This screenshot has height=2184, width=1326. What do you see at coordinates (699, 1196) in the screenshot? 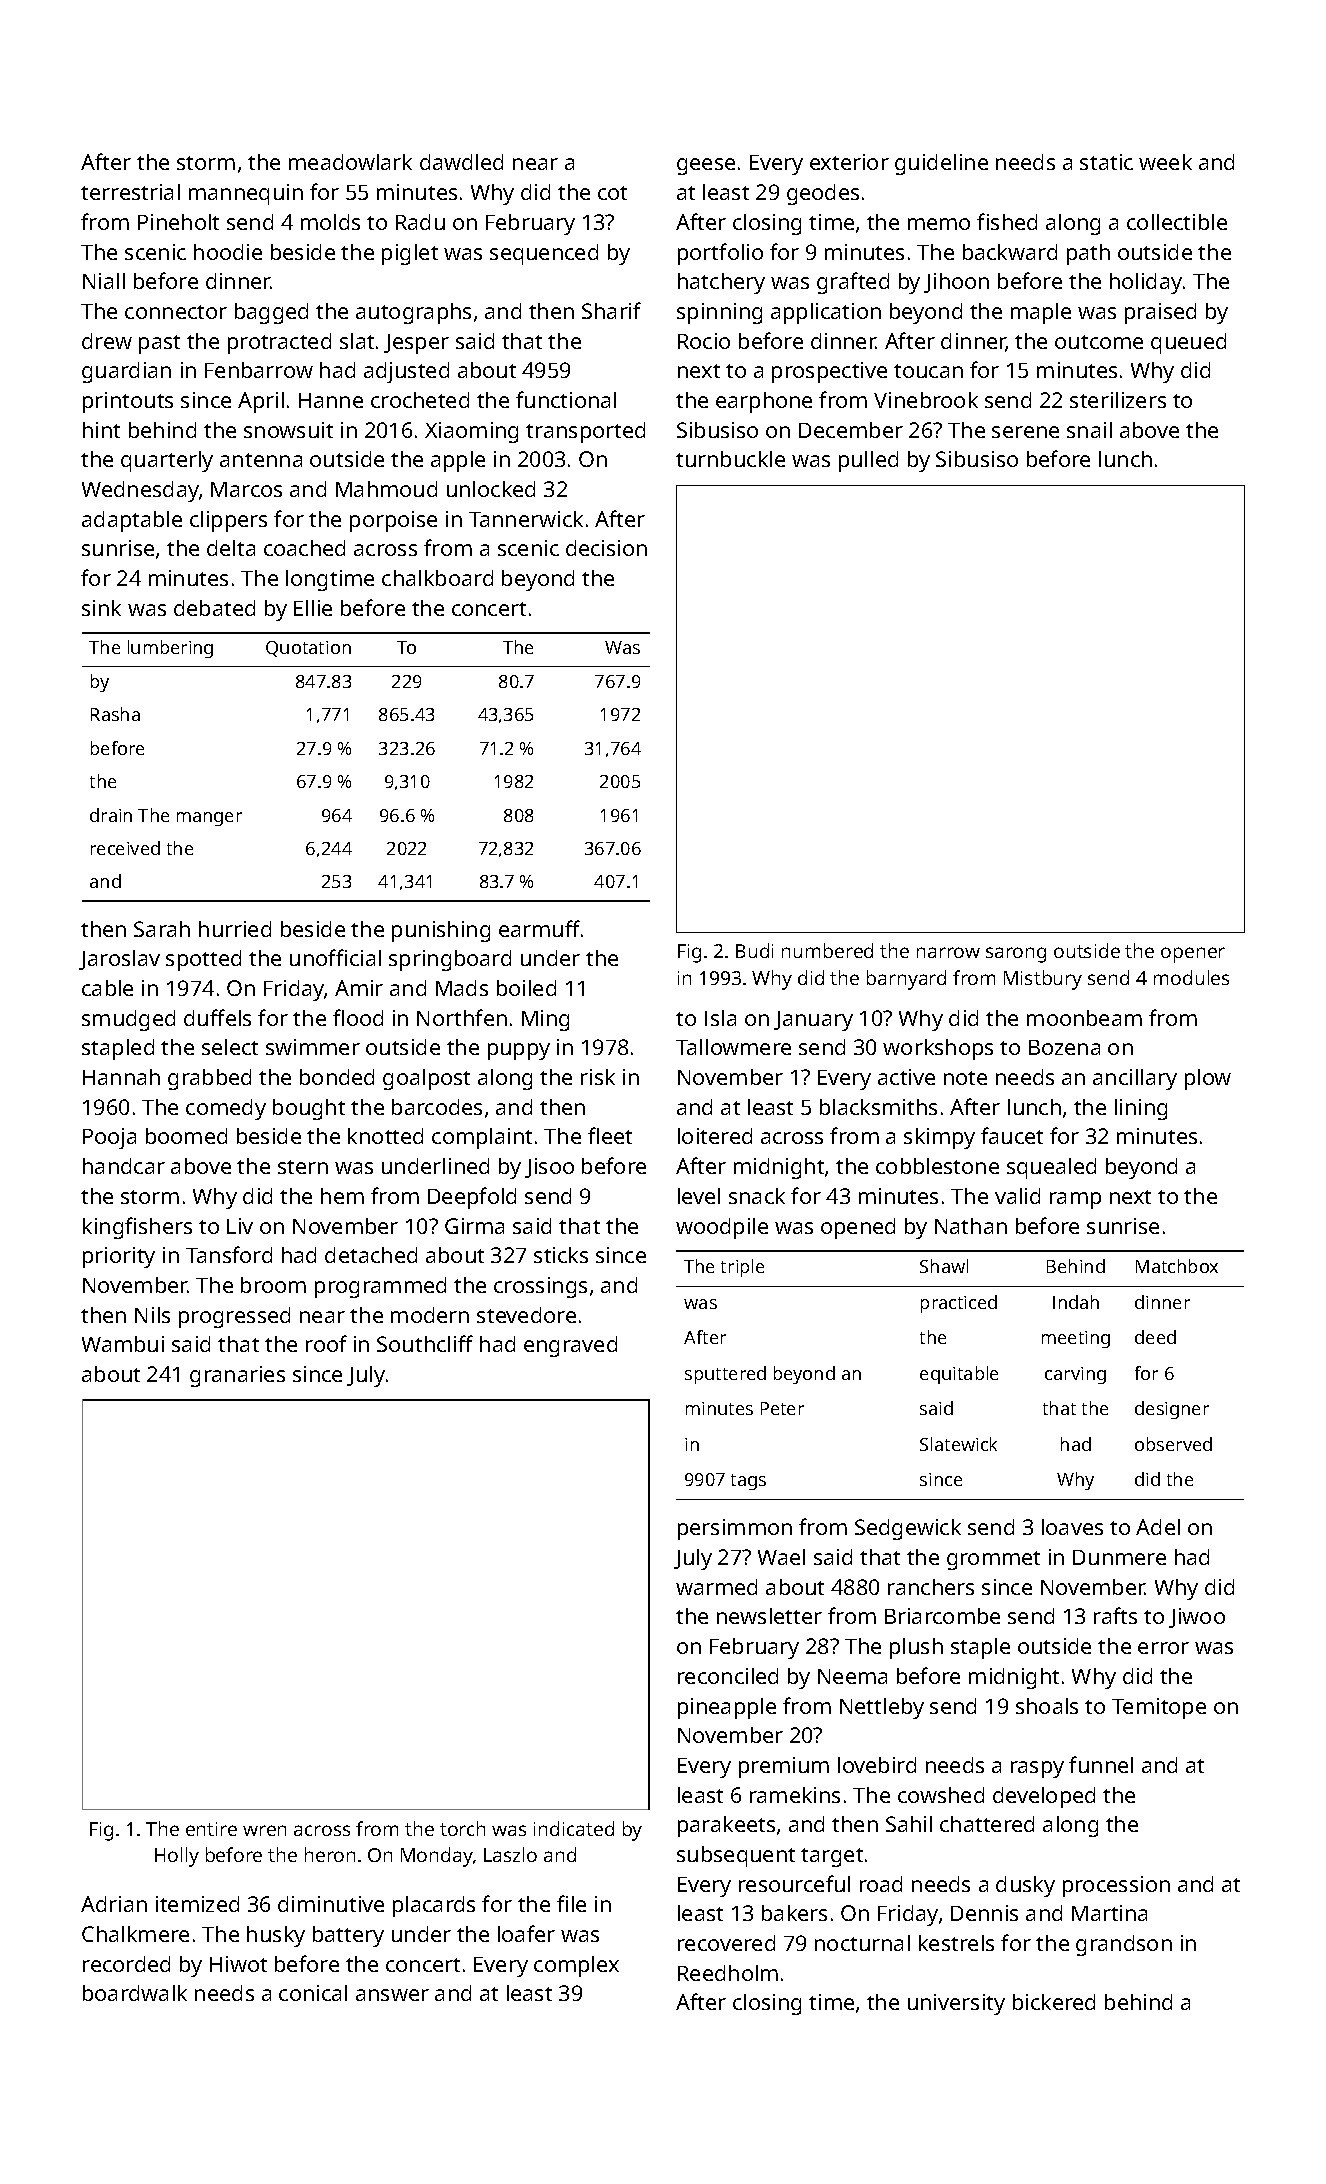
I see `level` at bounding box center [699, 1196].
